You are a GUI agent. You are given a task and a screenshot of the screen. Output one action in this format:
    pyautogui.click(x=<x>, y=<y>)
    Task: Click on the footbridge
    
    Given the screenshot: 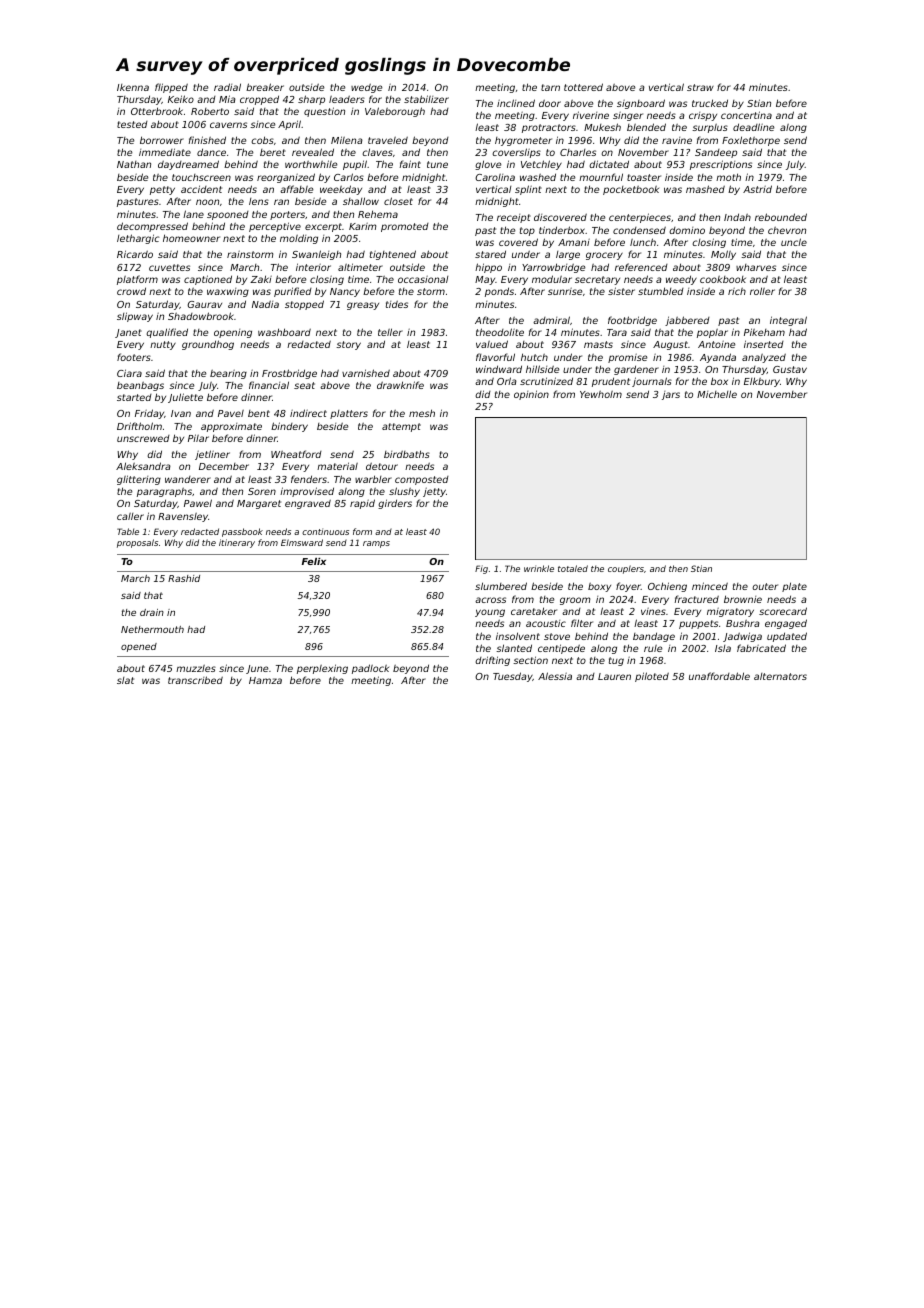 What is the action you would take?
    pyautogui.click(x=632, y=321)
